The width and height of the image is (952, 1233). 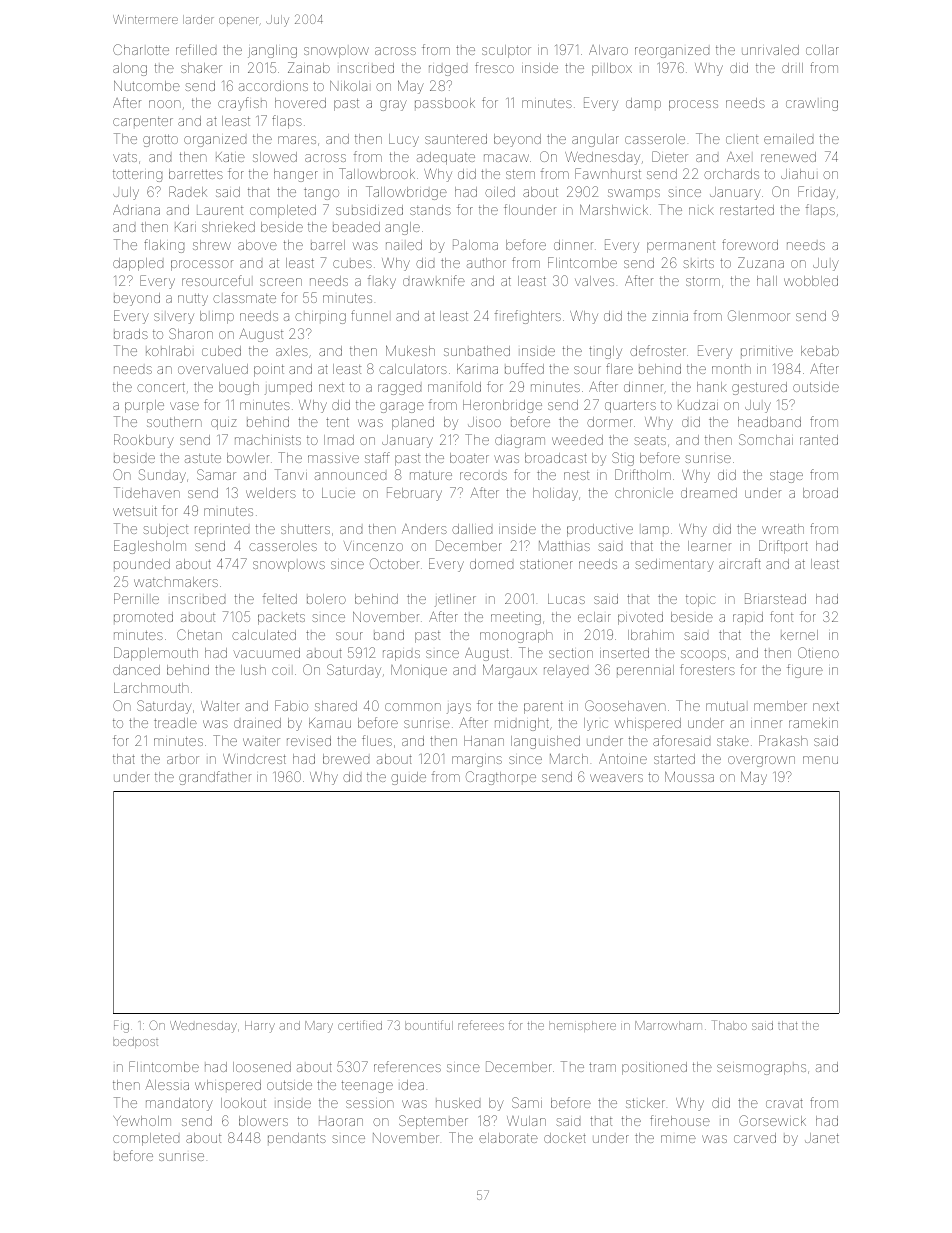 I want to click on unrivaled, so click(x=770, y=50).
